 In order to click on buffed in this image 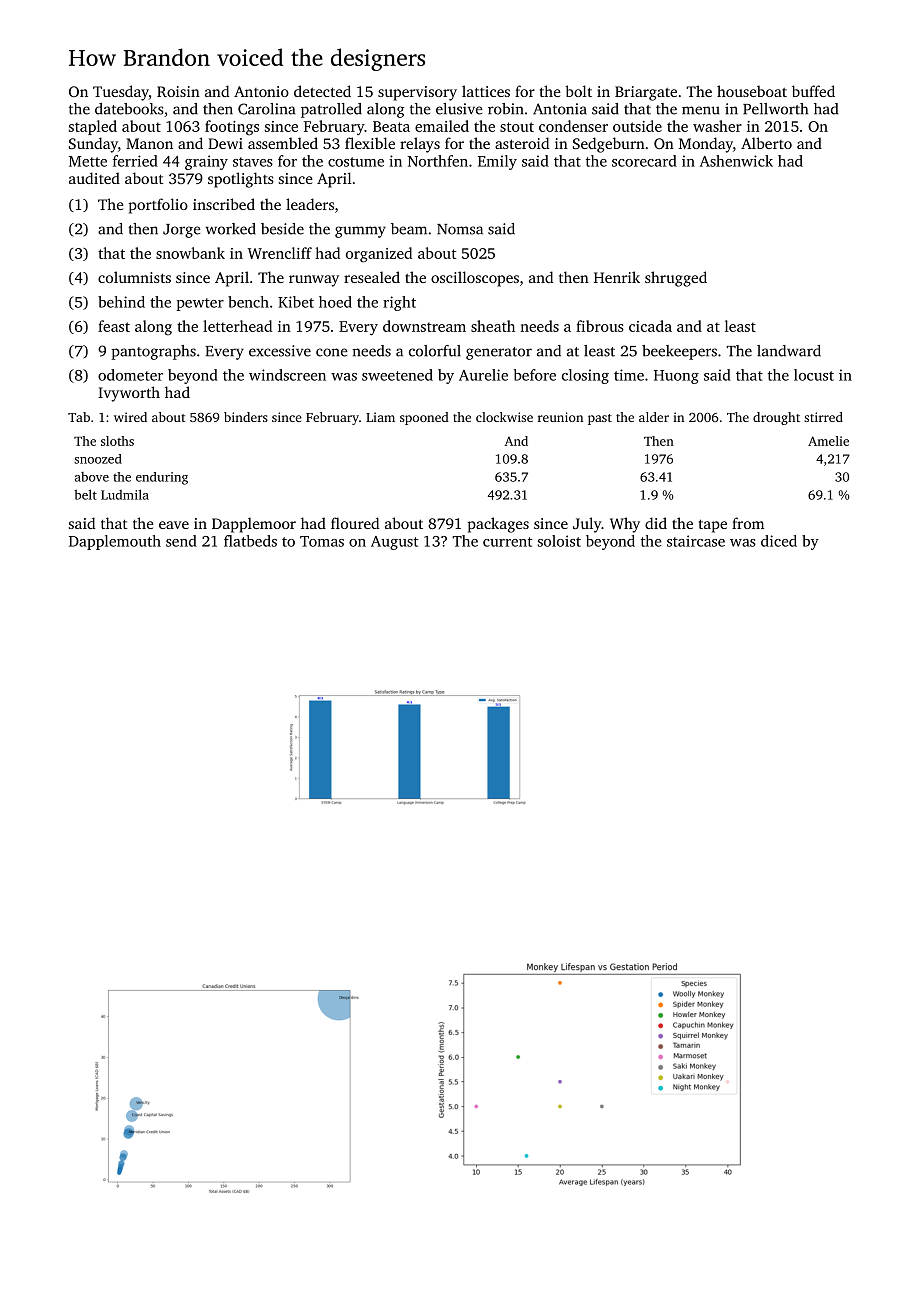, I will do `click(813, 91)`.
